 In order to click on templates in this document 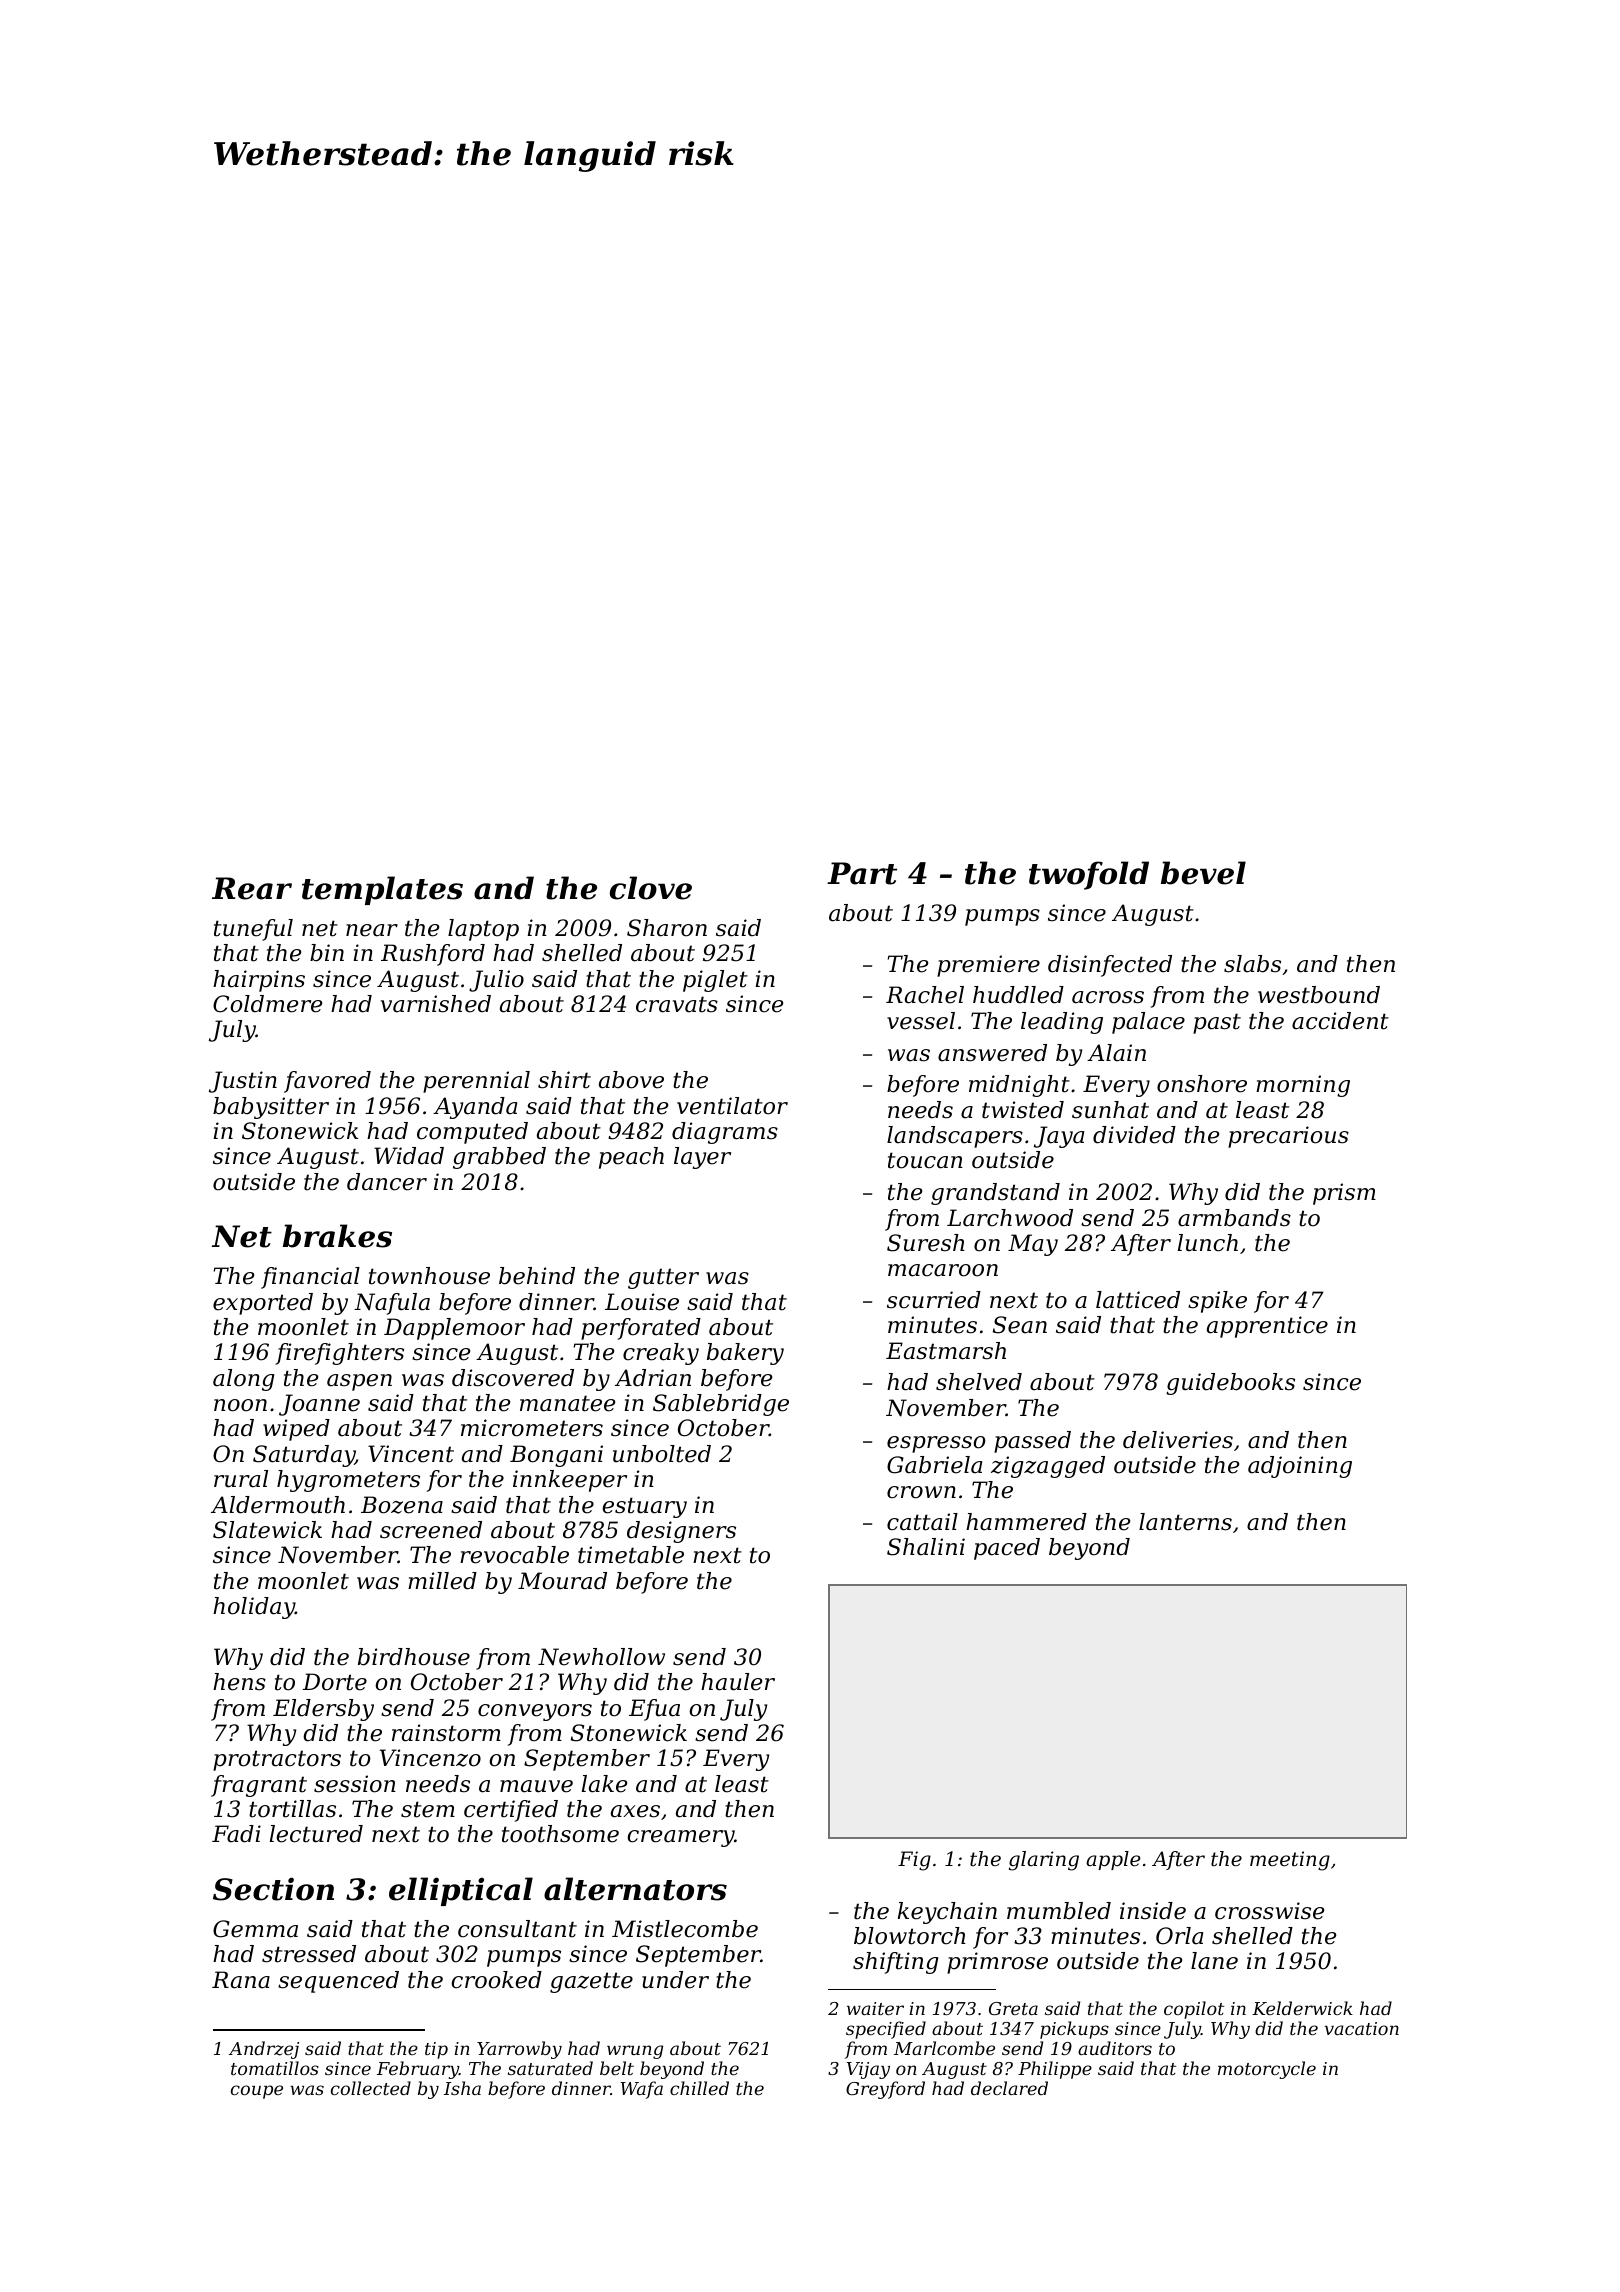, I will do `click(382, 890)`.
